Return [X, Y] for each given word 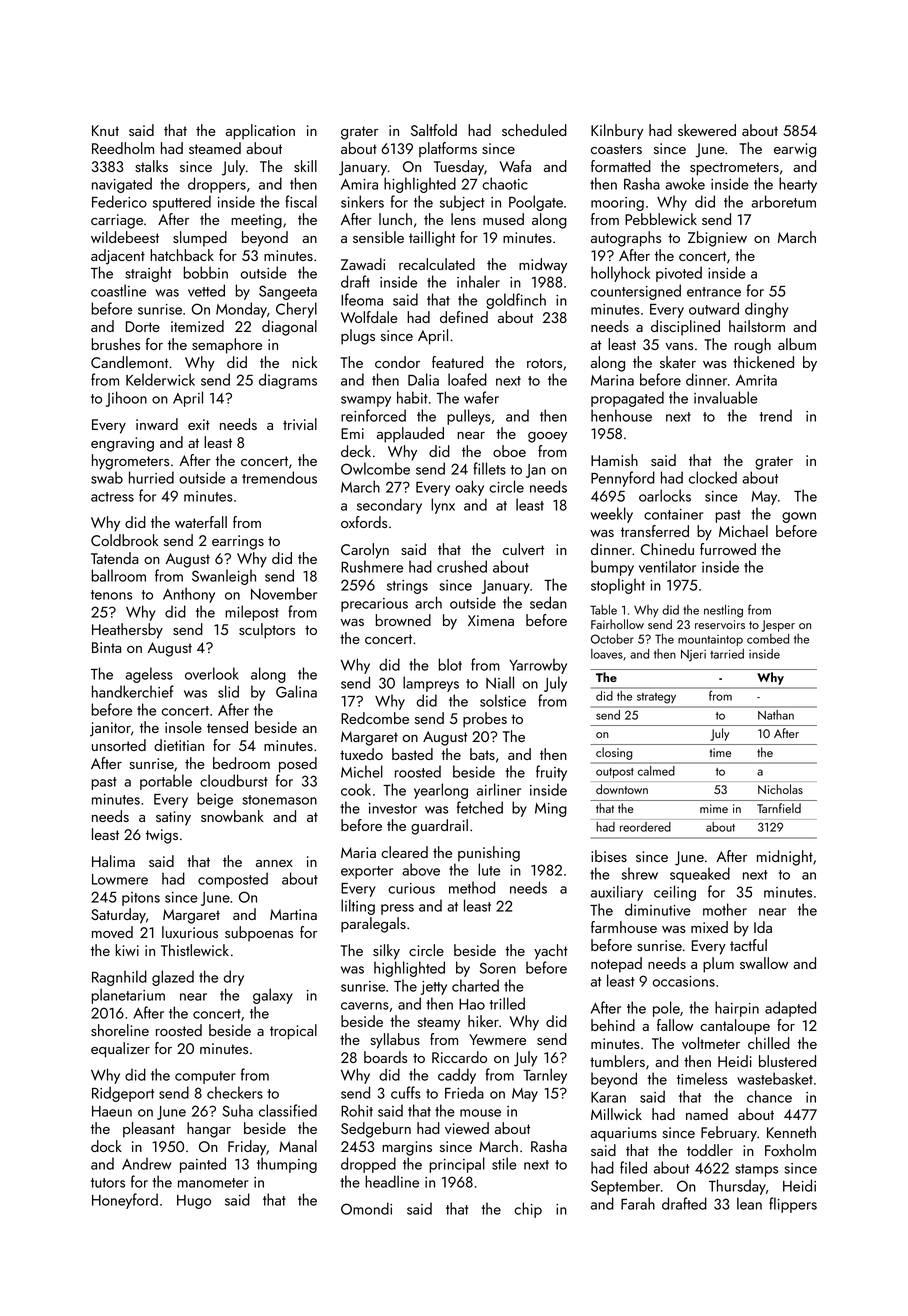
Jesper [778, 626]
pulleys [469, 417]
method [472, 887]
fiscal [301, 201]
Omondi [366, 1208]
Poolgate [536, 203]
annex [274, 863]
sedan [548, 602]
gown [799, 517]
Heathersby [127, 631]
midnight [785, 858]
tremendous [279, 477]
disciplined [685, 328]
